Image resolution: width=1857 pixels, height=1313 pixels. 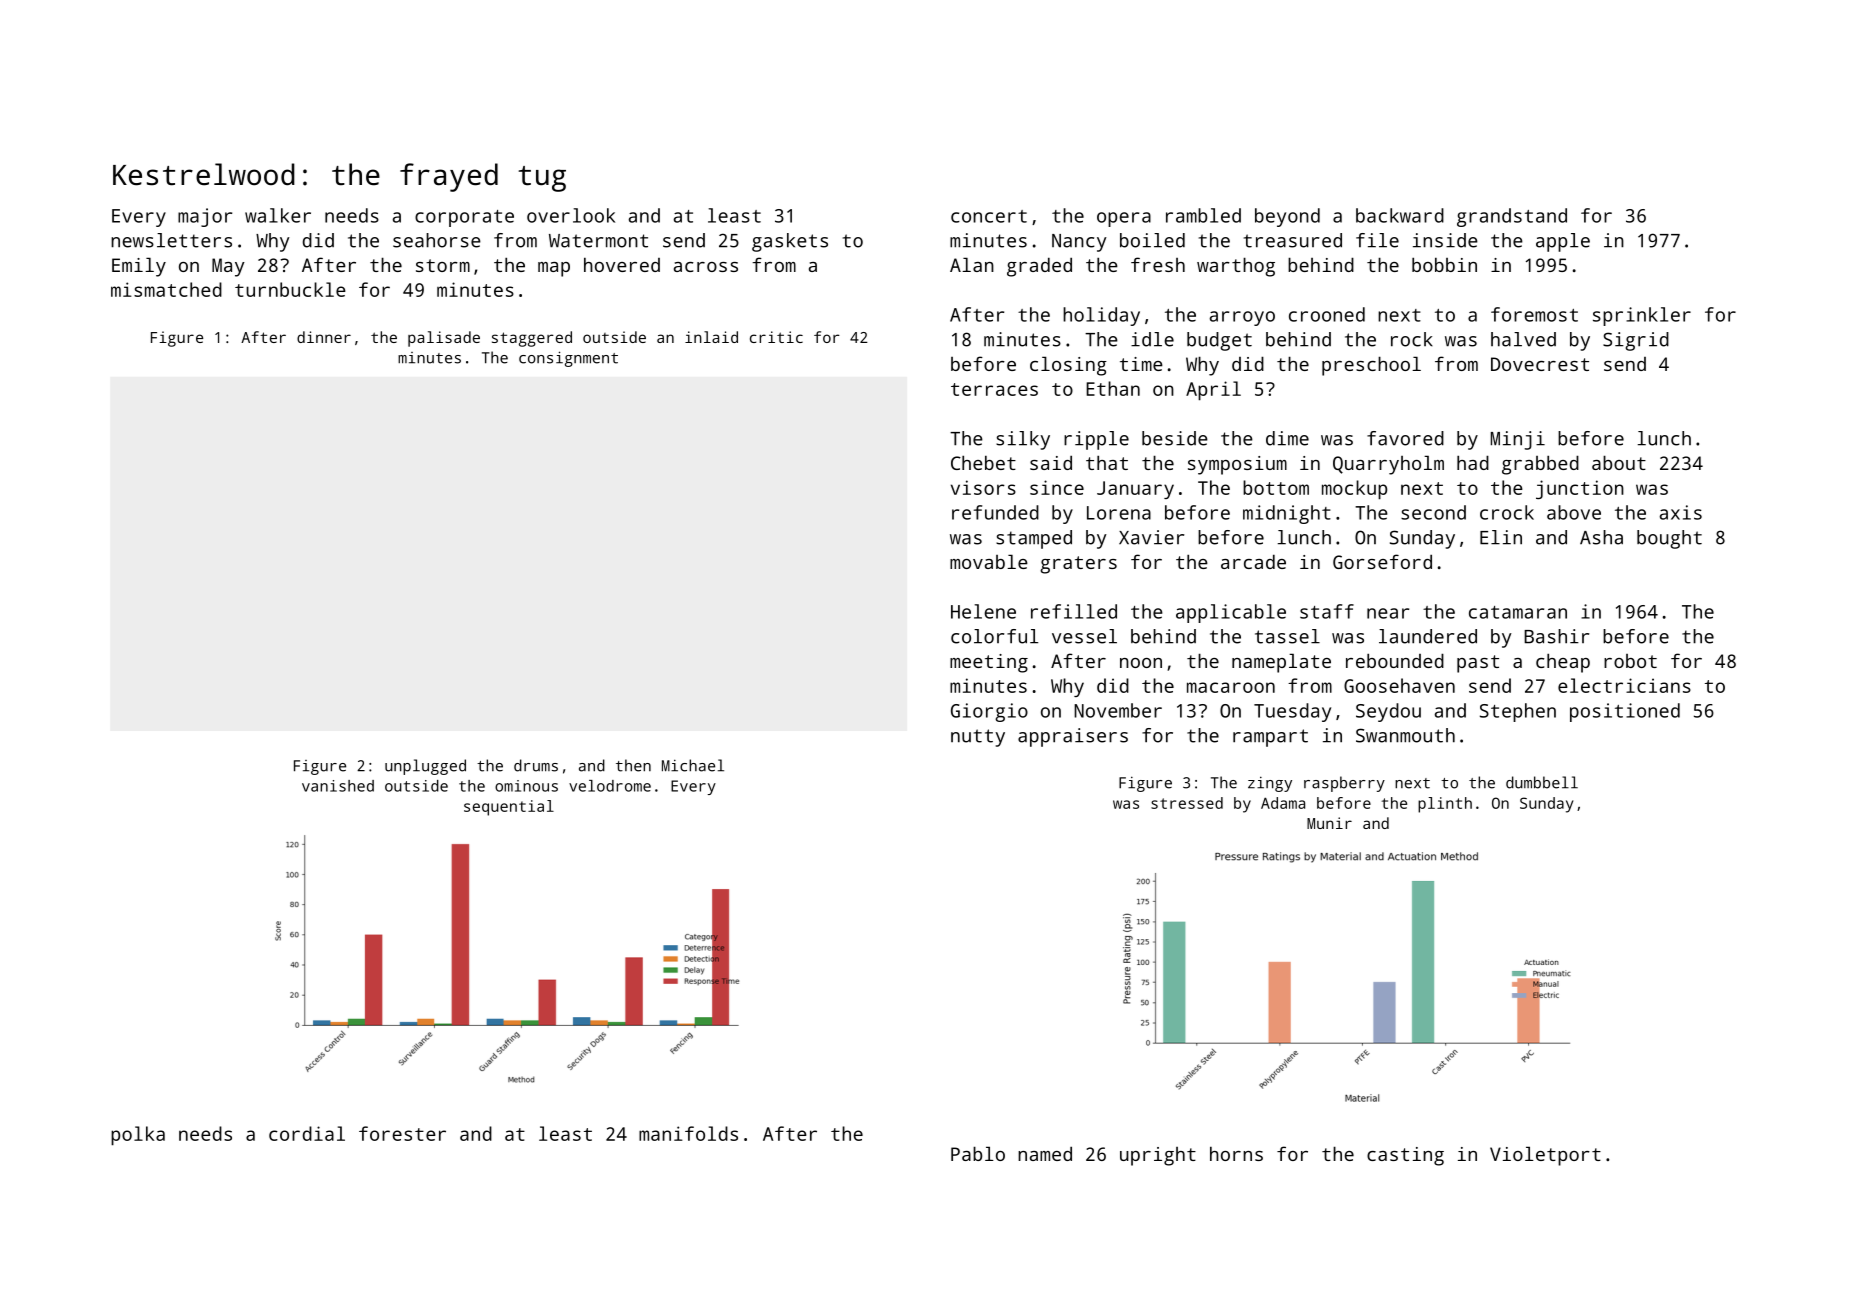 I want to click on sequential, so click(x=509, y=808).
